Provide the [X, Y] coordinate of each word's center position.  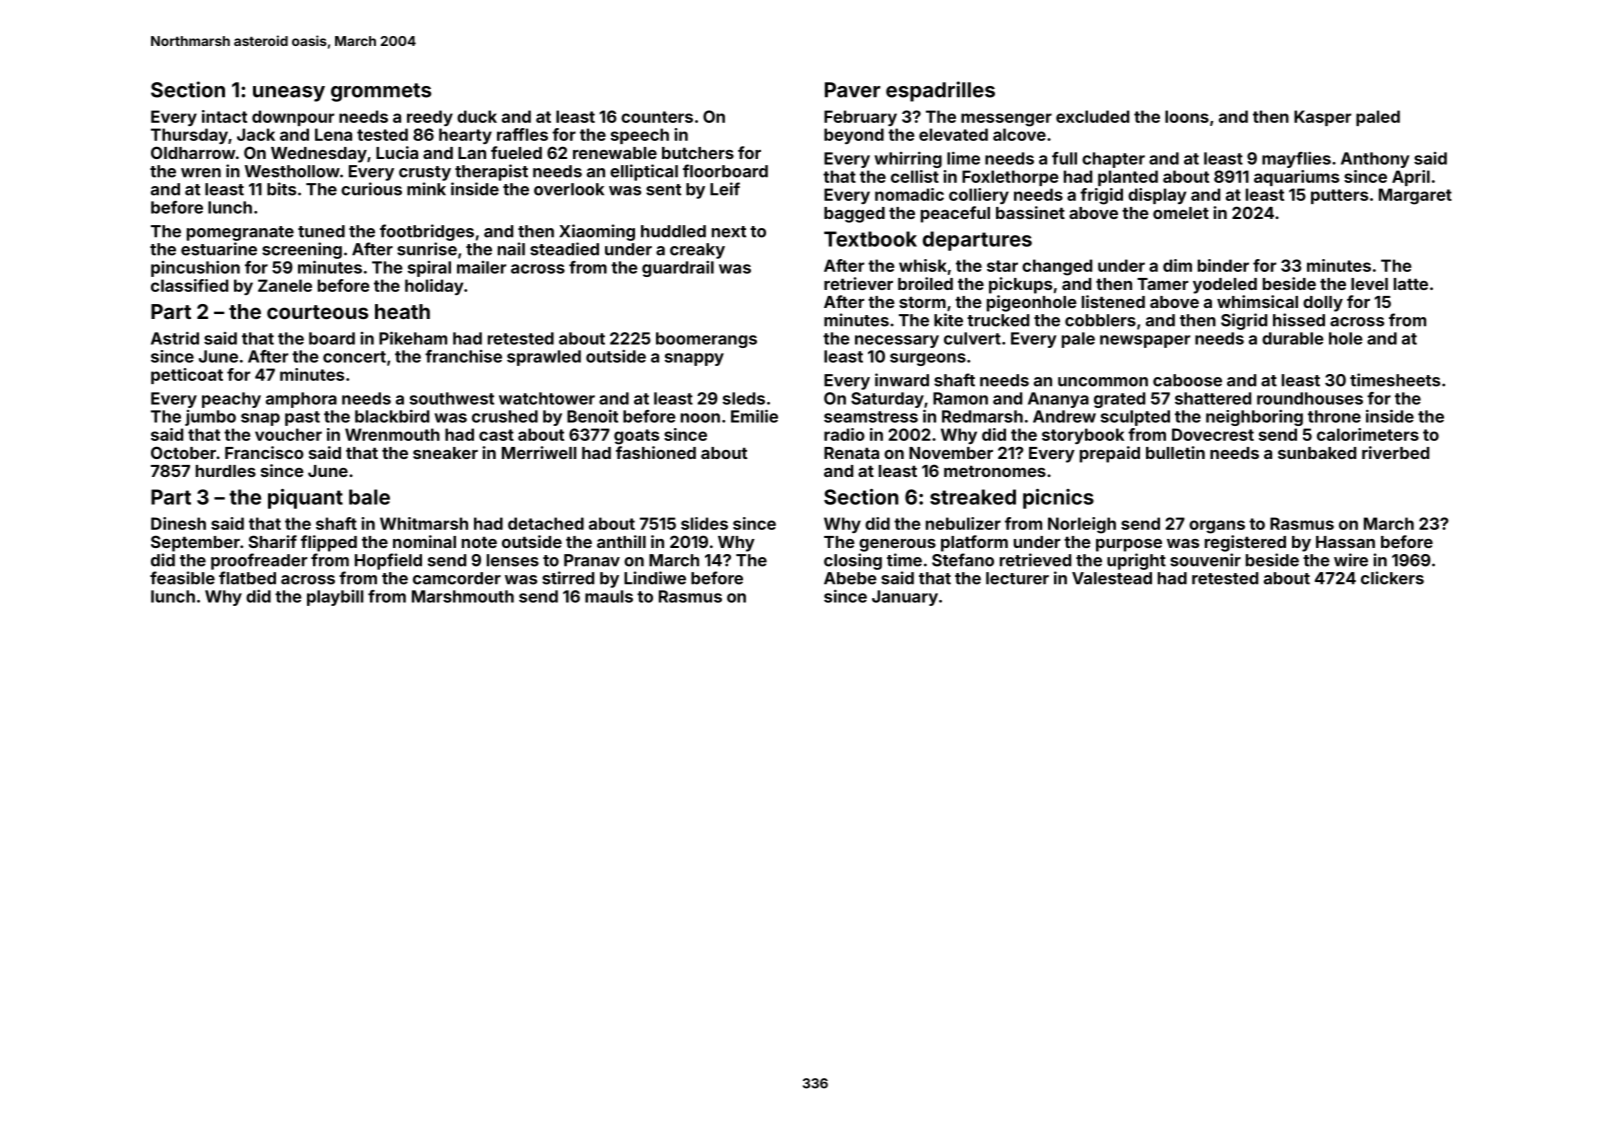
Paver [852, 90]
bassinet [1030, 212]
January [905, 598]
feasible [182, 578]
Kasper [1322, 118]
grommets [381, 92]
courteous [317, 312]
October [183, 452]
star [1002, 266]
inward [902, 380]
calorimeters [1368, 434]
